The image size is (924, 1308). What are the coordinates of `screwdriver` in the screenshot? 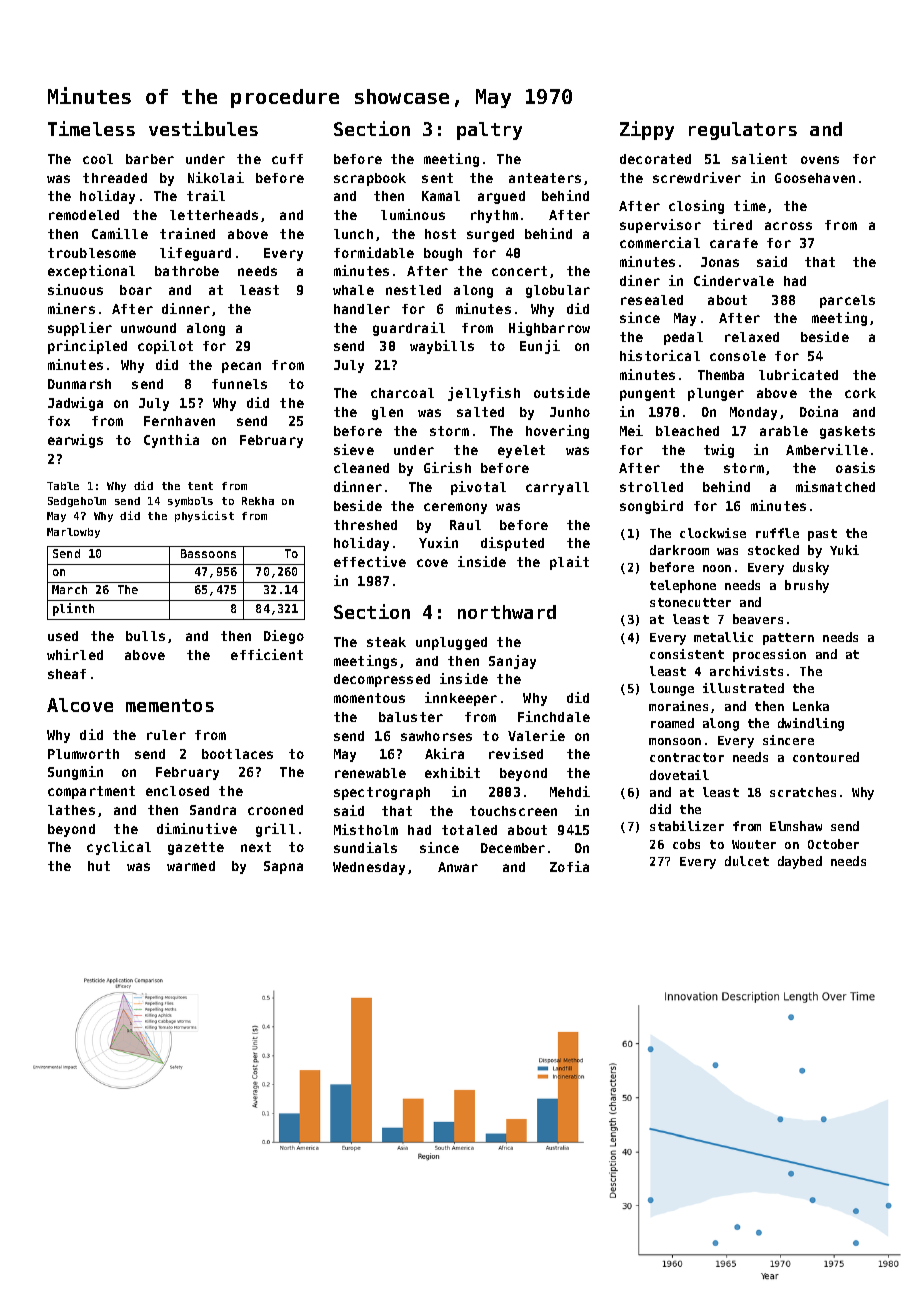 It's located at (697, 177).
